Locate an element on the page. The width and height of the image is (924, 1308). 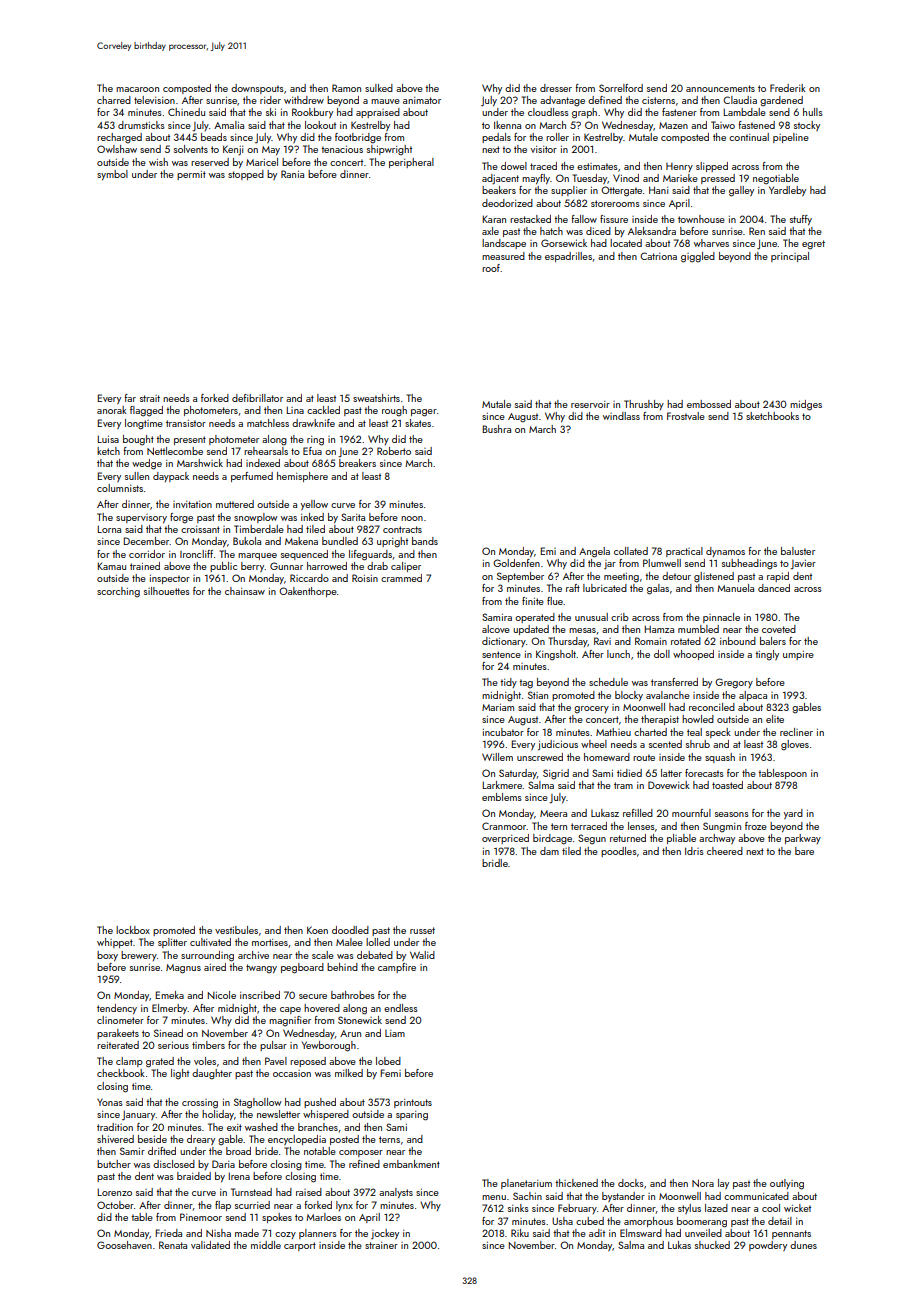
strainer is located at coordinates (381, 1245).
